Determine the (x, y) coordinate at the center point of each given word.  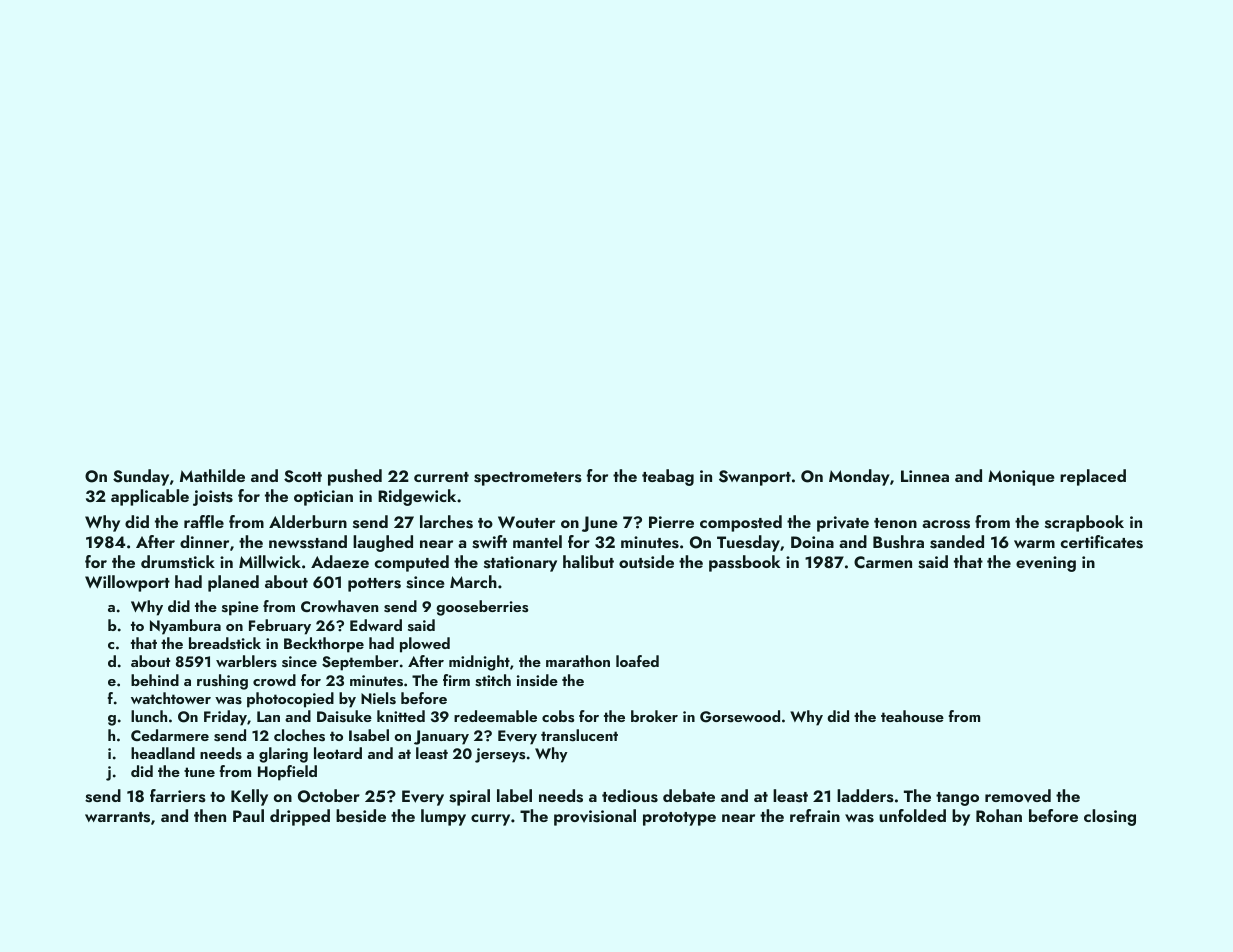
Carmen (883, 562)
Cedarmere (170, 735)
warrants (117, 817)
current (441, 477)
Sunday (141, 477)
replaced (1093, 477)
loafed (637, 661)
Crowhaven (339, 606)
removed (1018, 795)
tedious (630, 796)
